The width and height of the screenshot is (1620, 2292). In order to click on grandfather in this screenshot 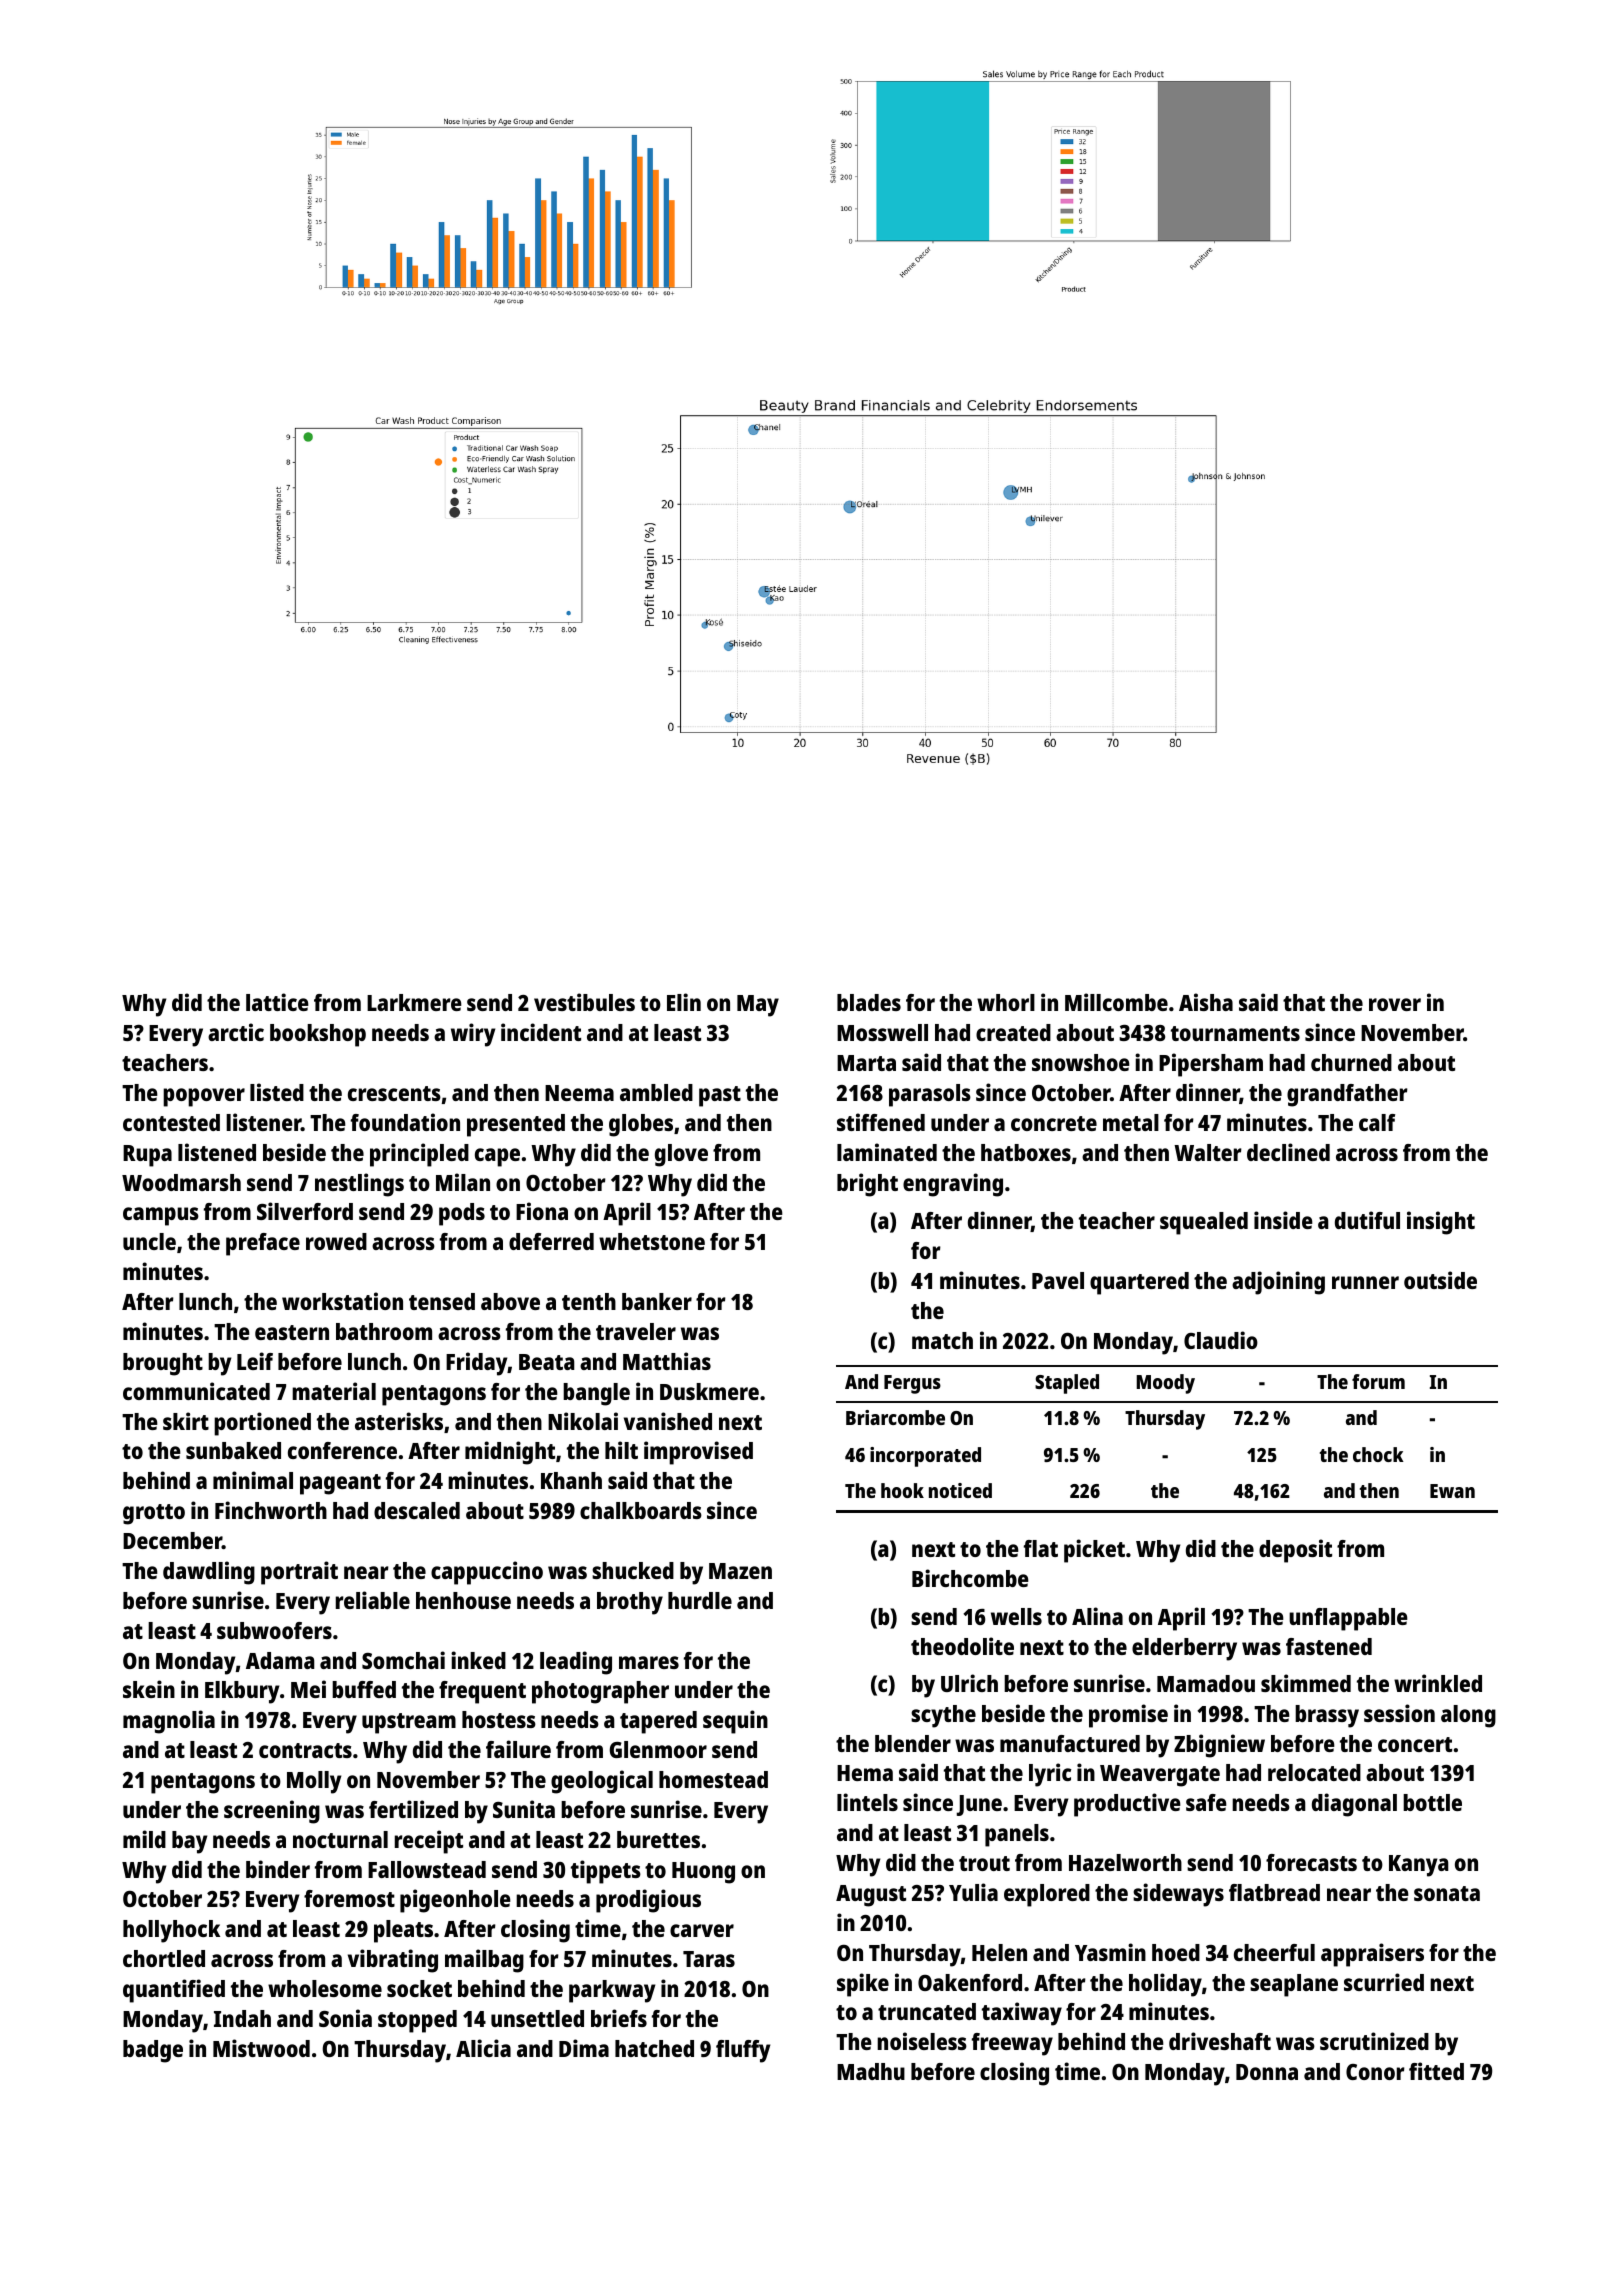, I will do `click(1347, 1095)`.
